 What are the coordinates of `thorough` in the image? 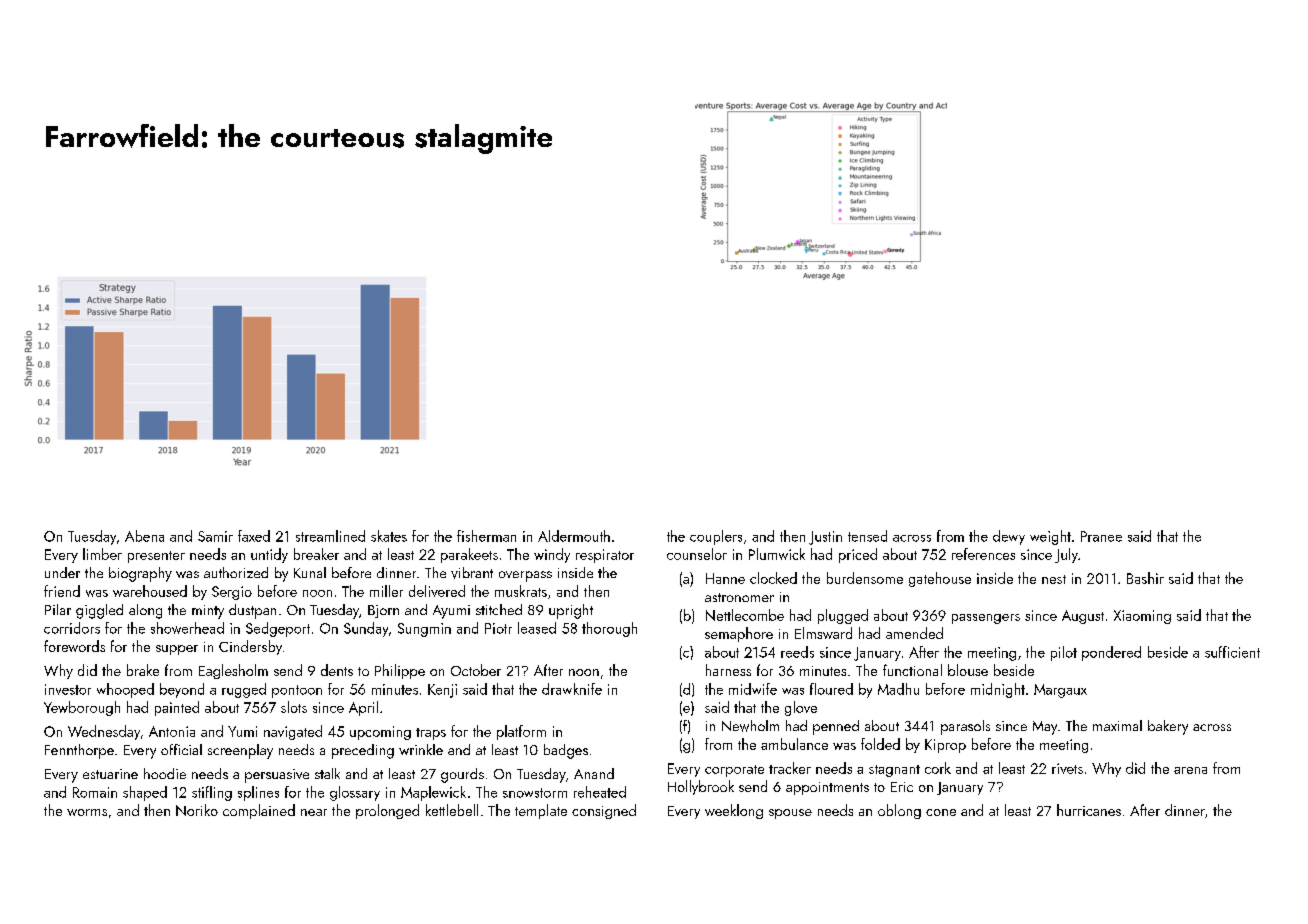 It's located at (609, 629).
